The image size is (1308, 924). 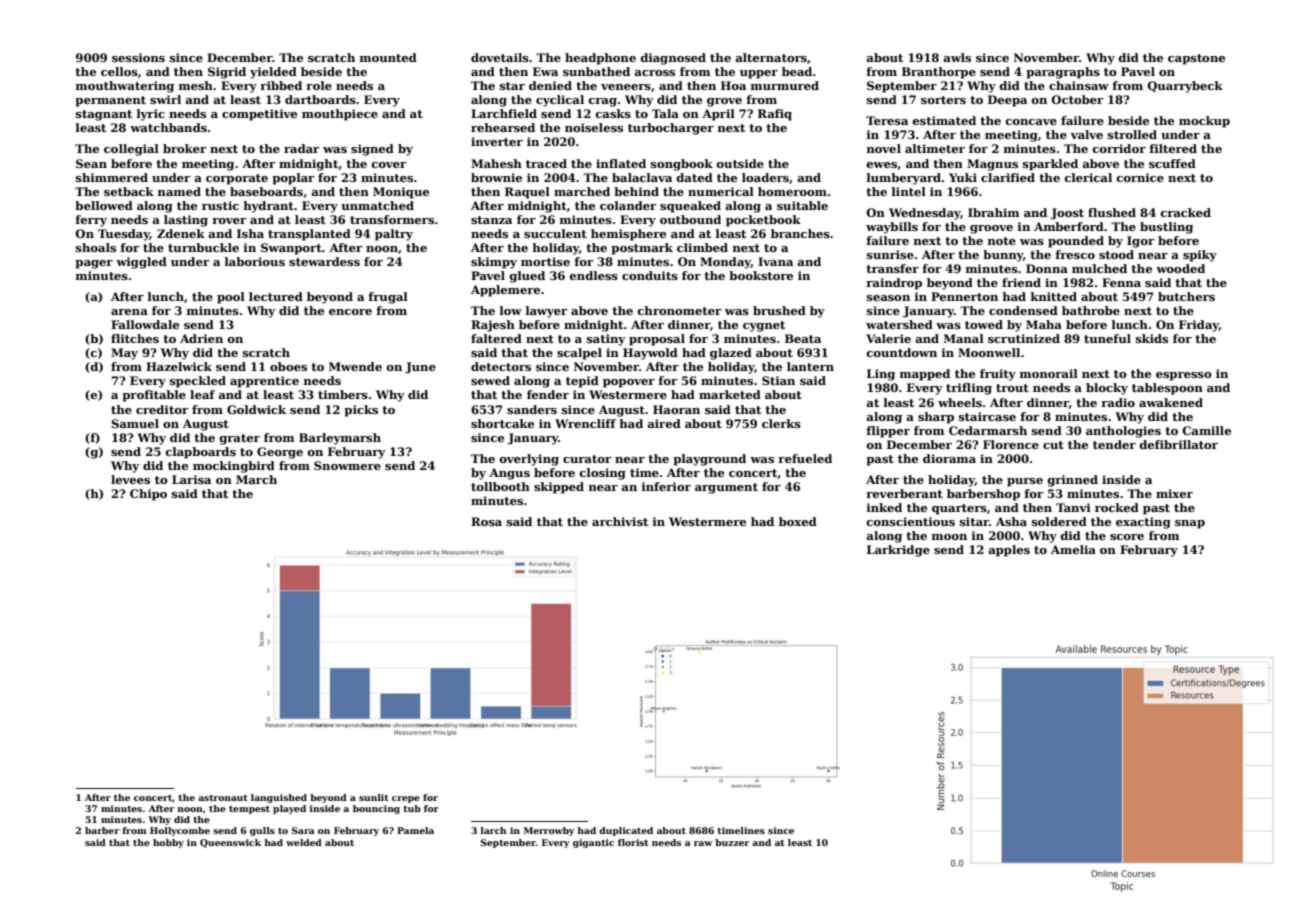 I want to click on George, so click(x=280, y=453).
